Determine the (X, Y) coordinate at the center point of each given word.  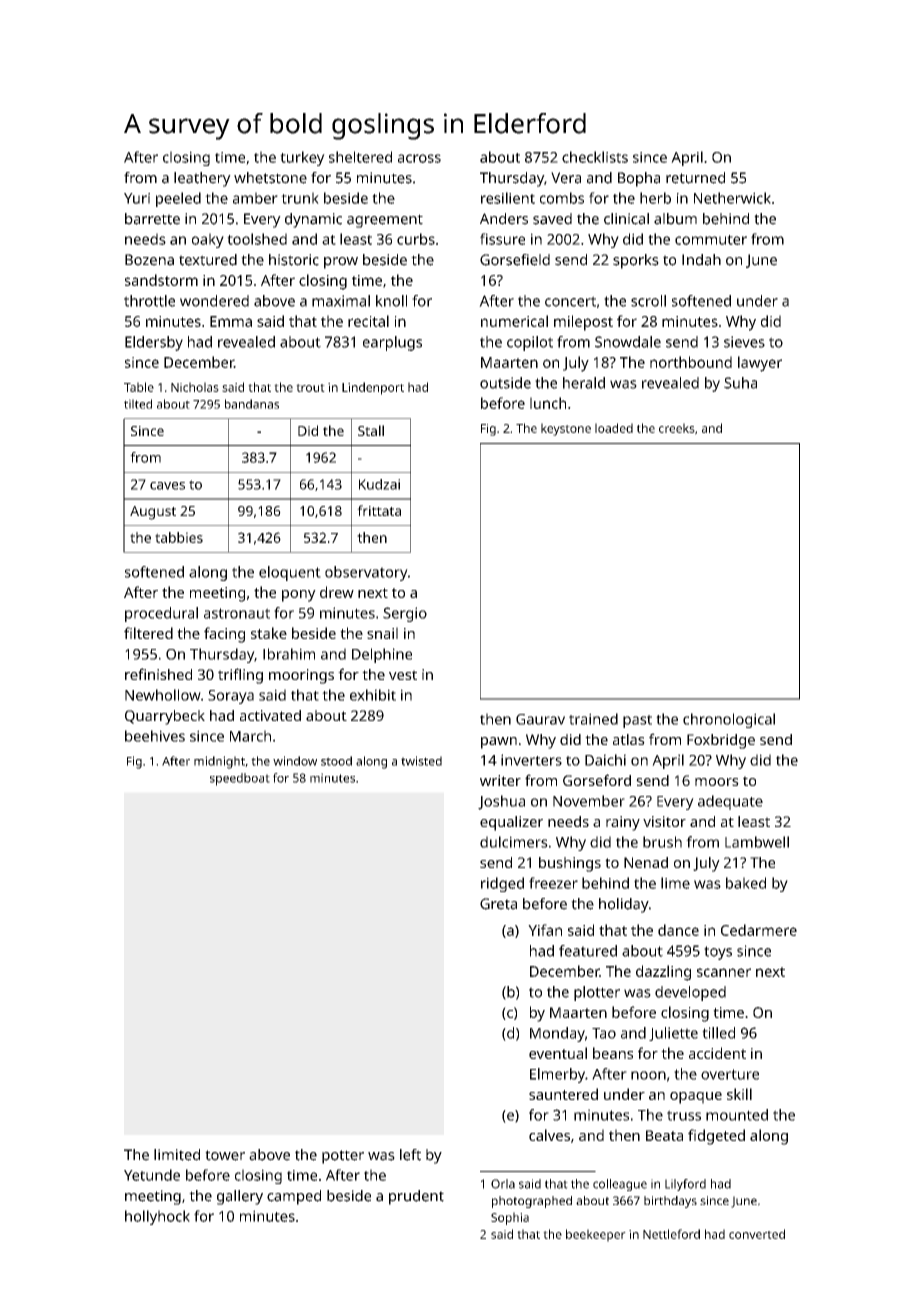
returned (695, 178)
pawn (499, 743)
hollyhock (157, 1217)
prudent (416, 1197)
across (419, 158)
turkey (302, 158)
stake (269, 633)
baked (746, 883)
